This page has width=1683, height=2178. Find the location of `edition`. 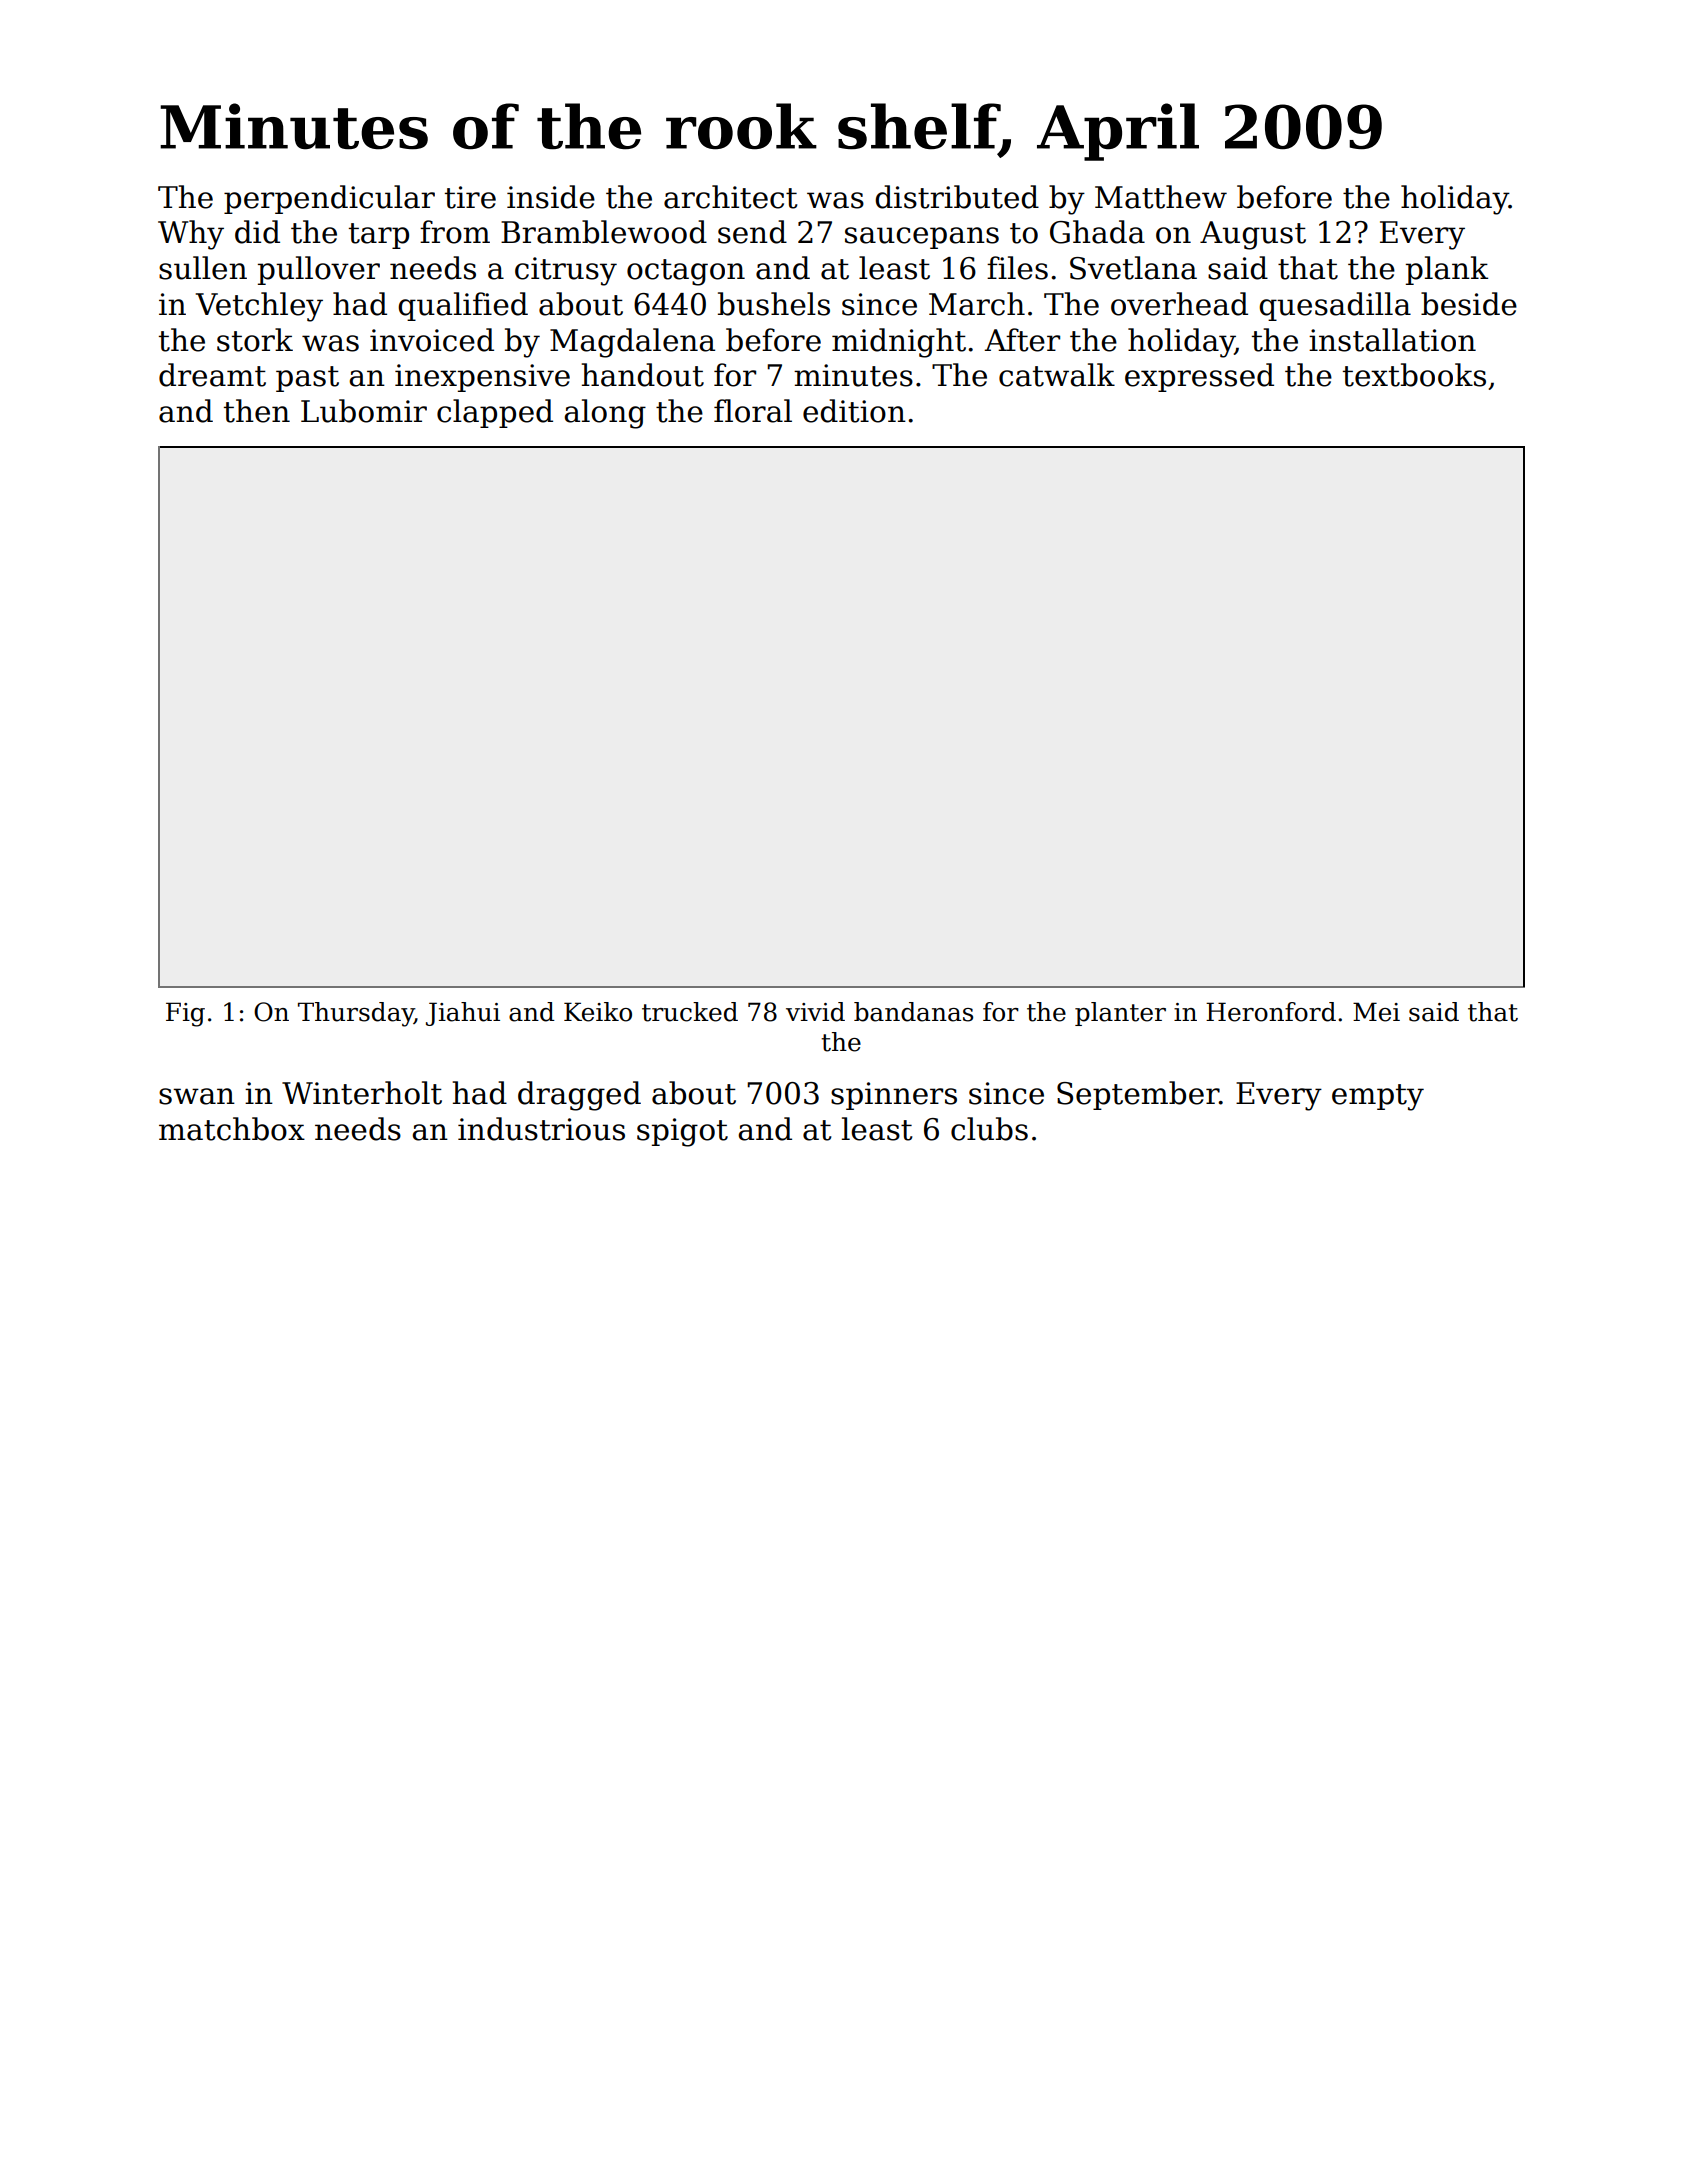

edition is located at coordinates (854, 411).
